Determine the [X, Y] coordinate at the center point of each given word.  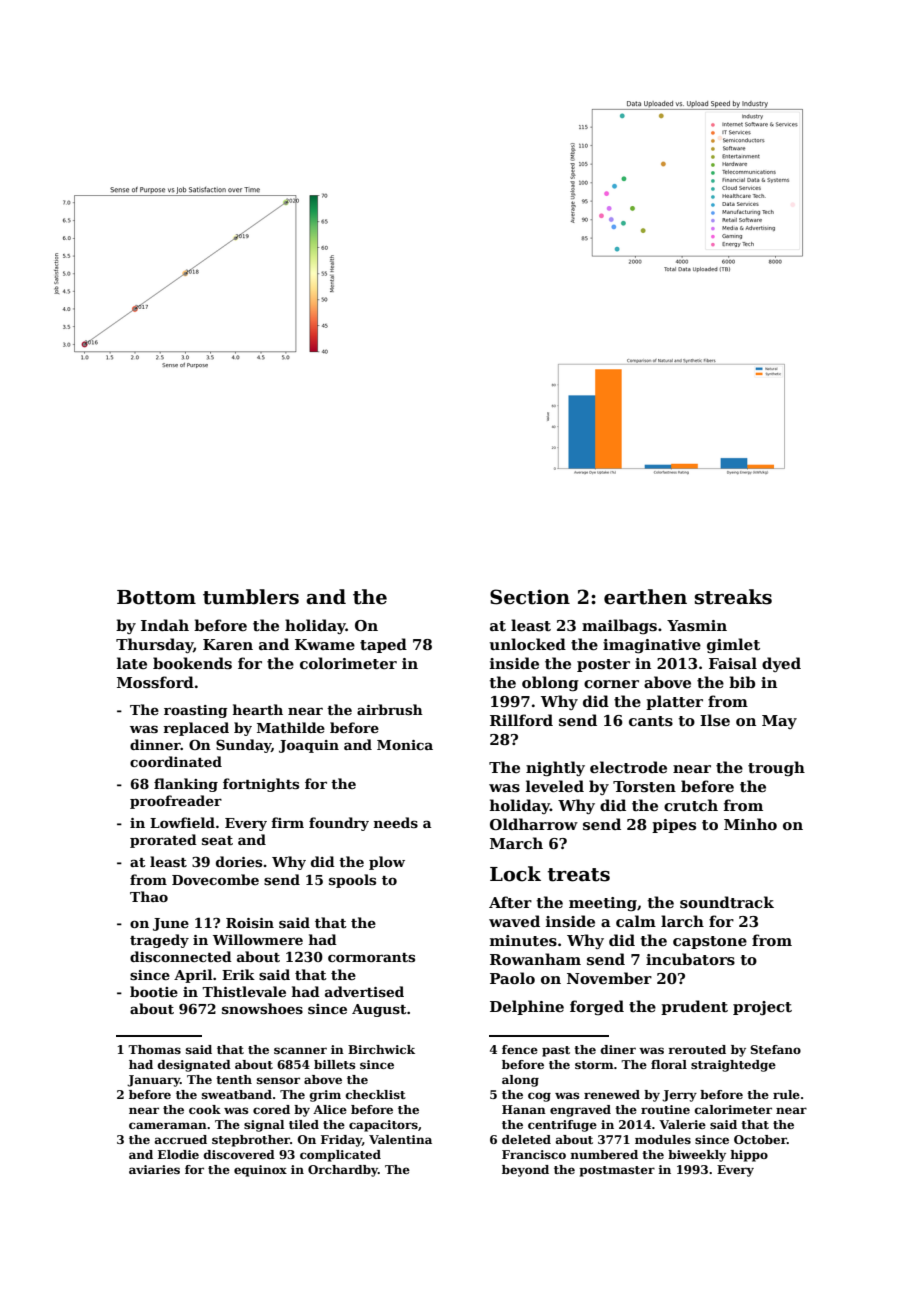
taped [383, 645]
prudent [694, 1007]
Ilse [715, 720]
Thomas [154, 1049]
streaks [733, 597]
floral [669, 1064]
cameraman [168, 1125]
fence [520, 1049]
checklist [376, 1094]
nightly [555, 768]
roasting [196, 711]
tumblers [251, 597]
